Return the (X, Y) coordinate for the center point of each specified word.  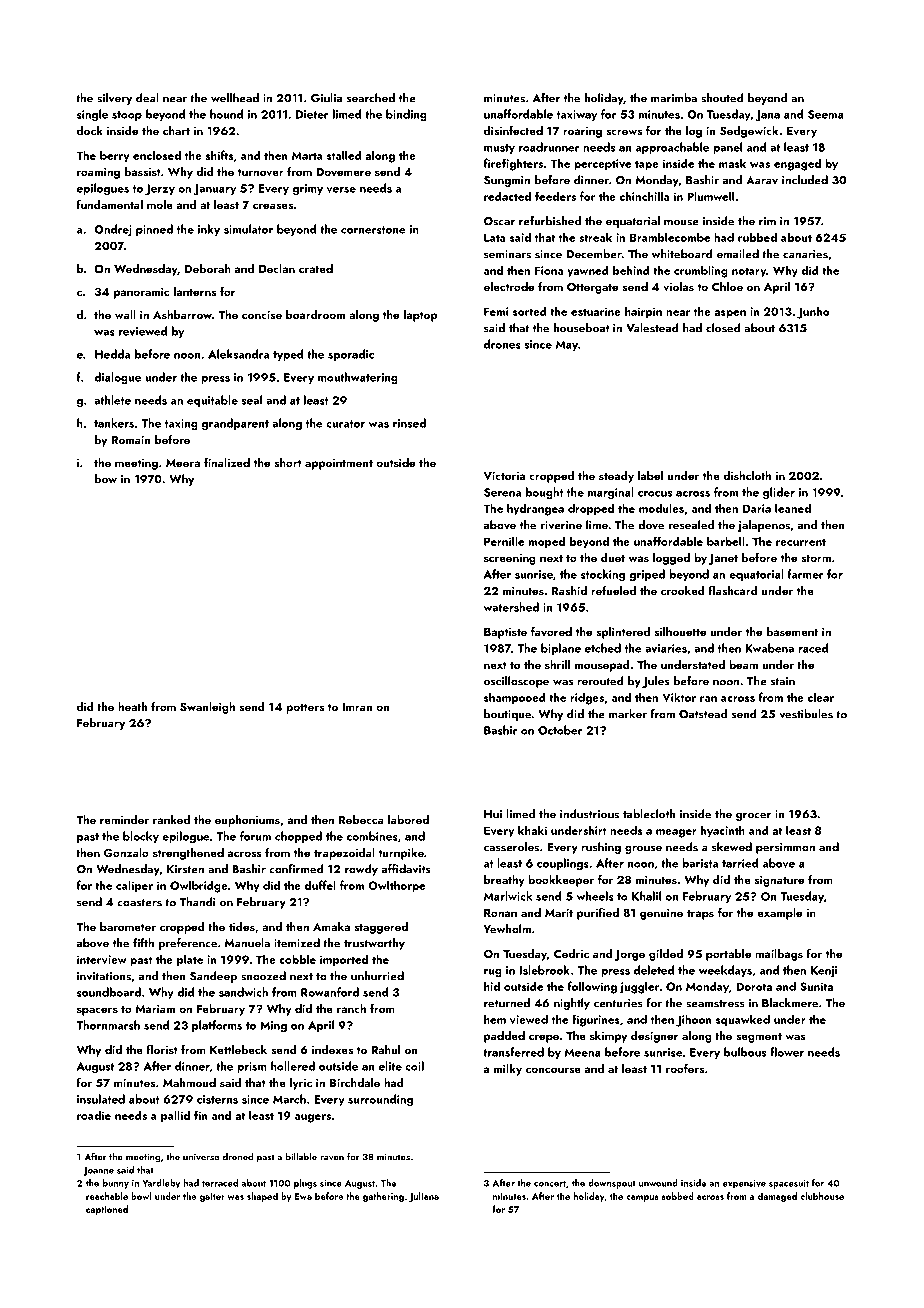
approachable (672, 148)
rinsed (409, 423)
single (92, 115)
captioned (107, 1210)
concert (550, 1183)
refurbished (550, 221)
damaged (777, 1197)
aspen (730, 314)
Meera (183, 463)
